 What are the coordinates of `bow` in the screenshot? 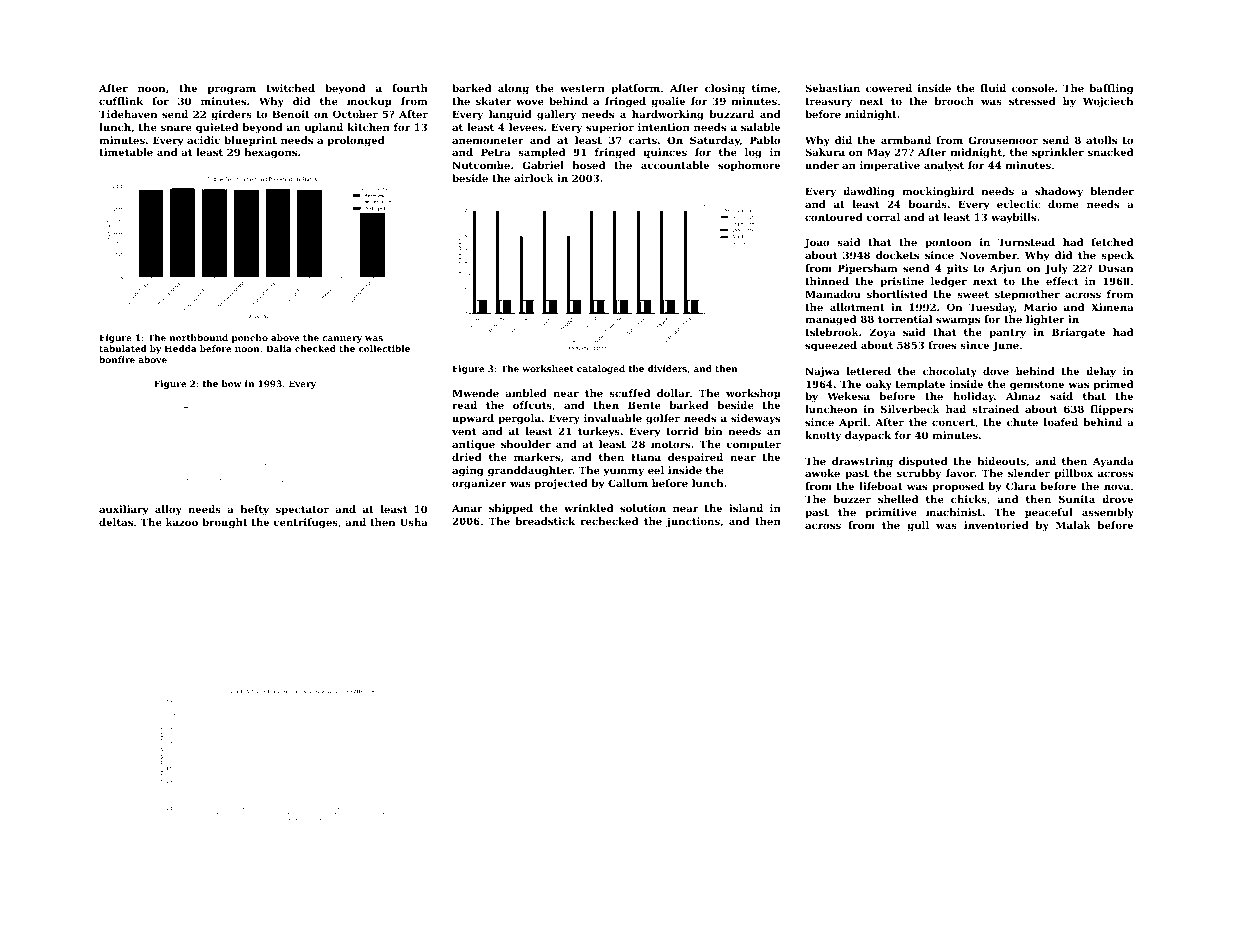 It's located at (232, 383).
